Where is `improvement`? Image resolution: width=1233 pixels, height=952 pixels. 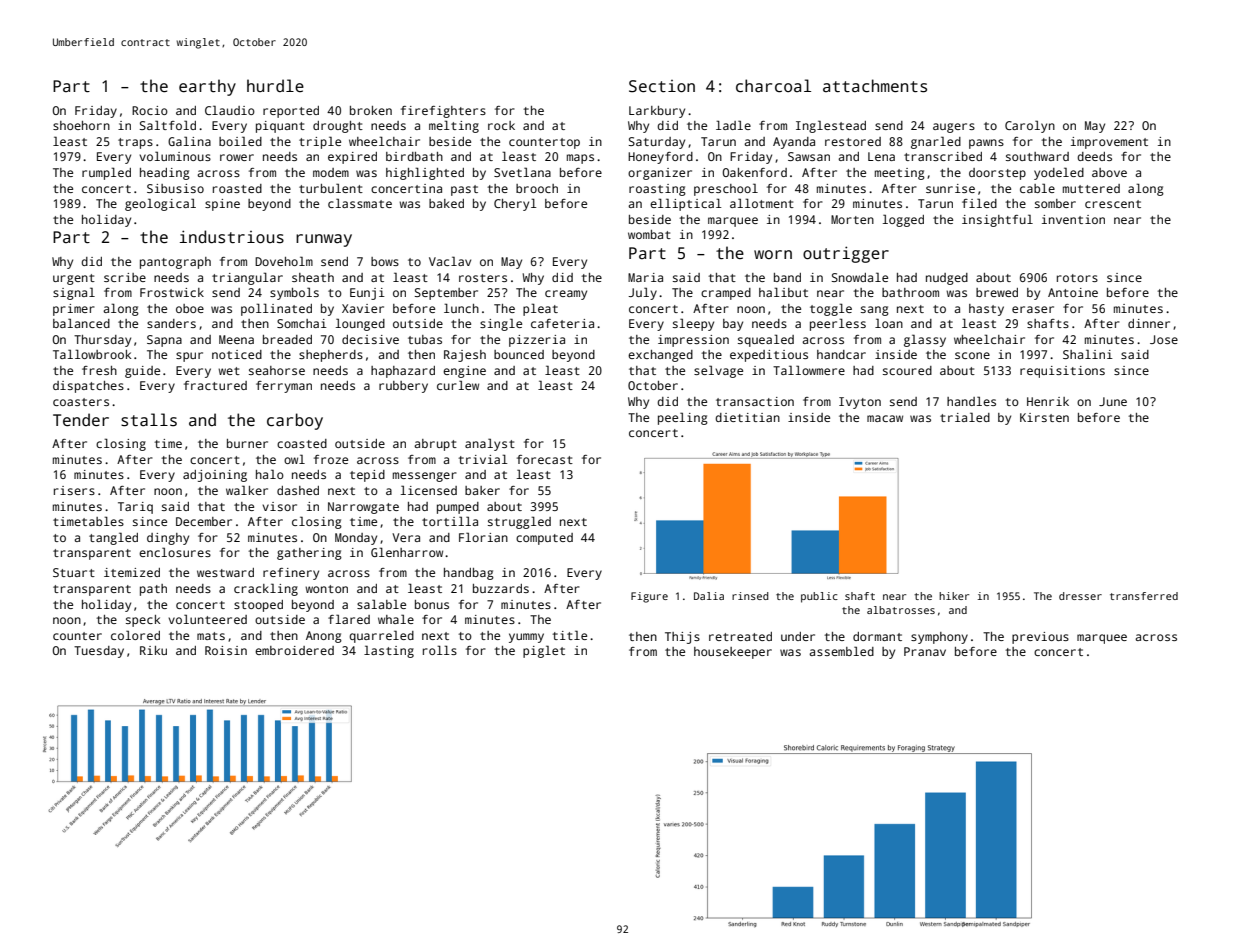 improvement is located at coordinates (1109, 143).
